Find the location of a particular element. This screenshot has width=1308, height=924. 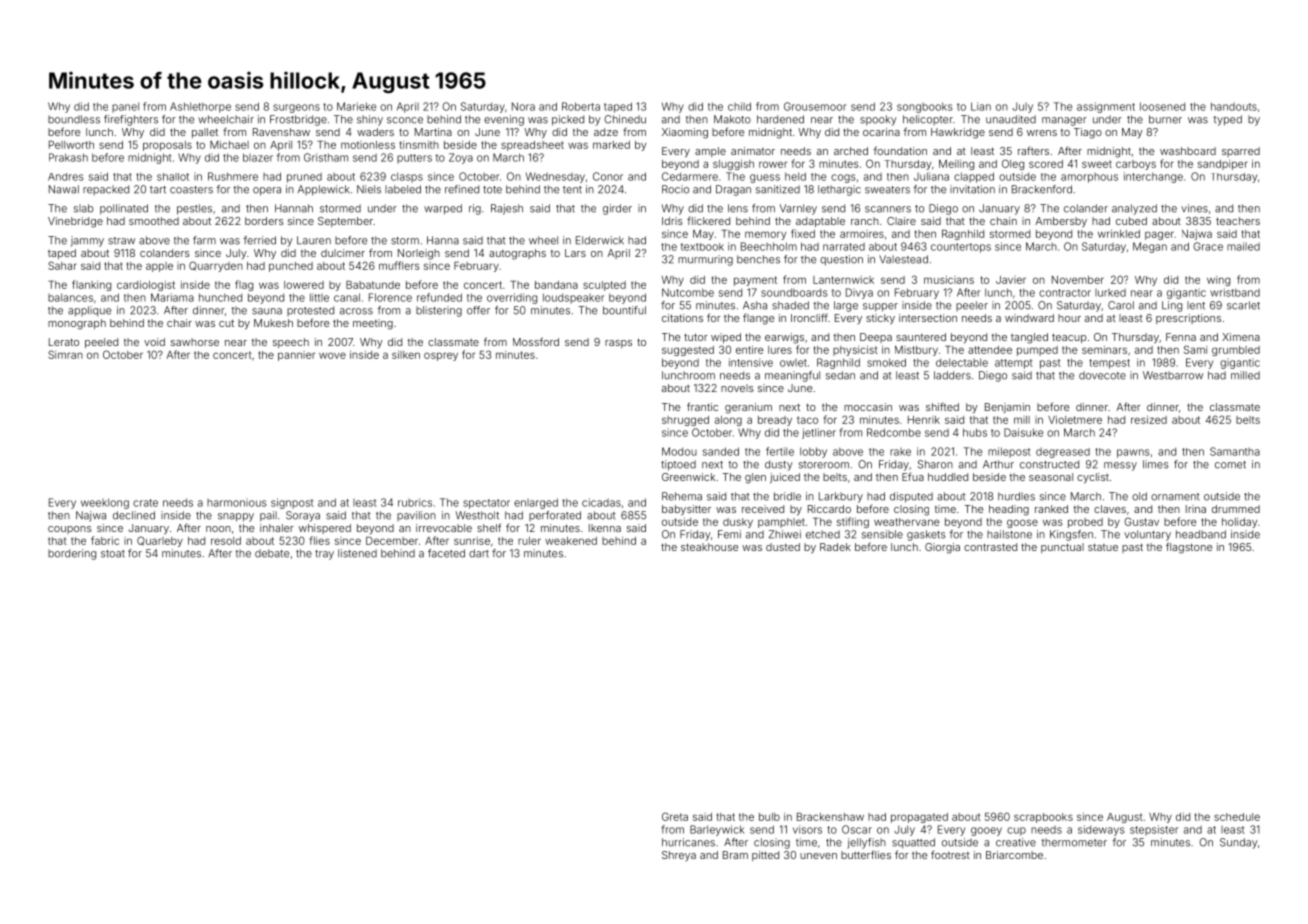

headband is located at coordinates (1201, 534).
